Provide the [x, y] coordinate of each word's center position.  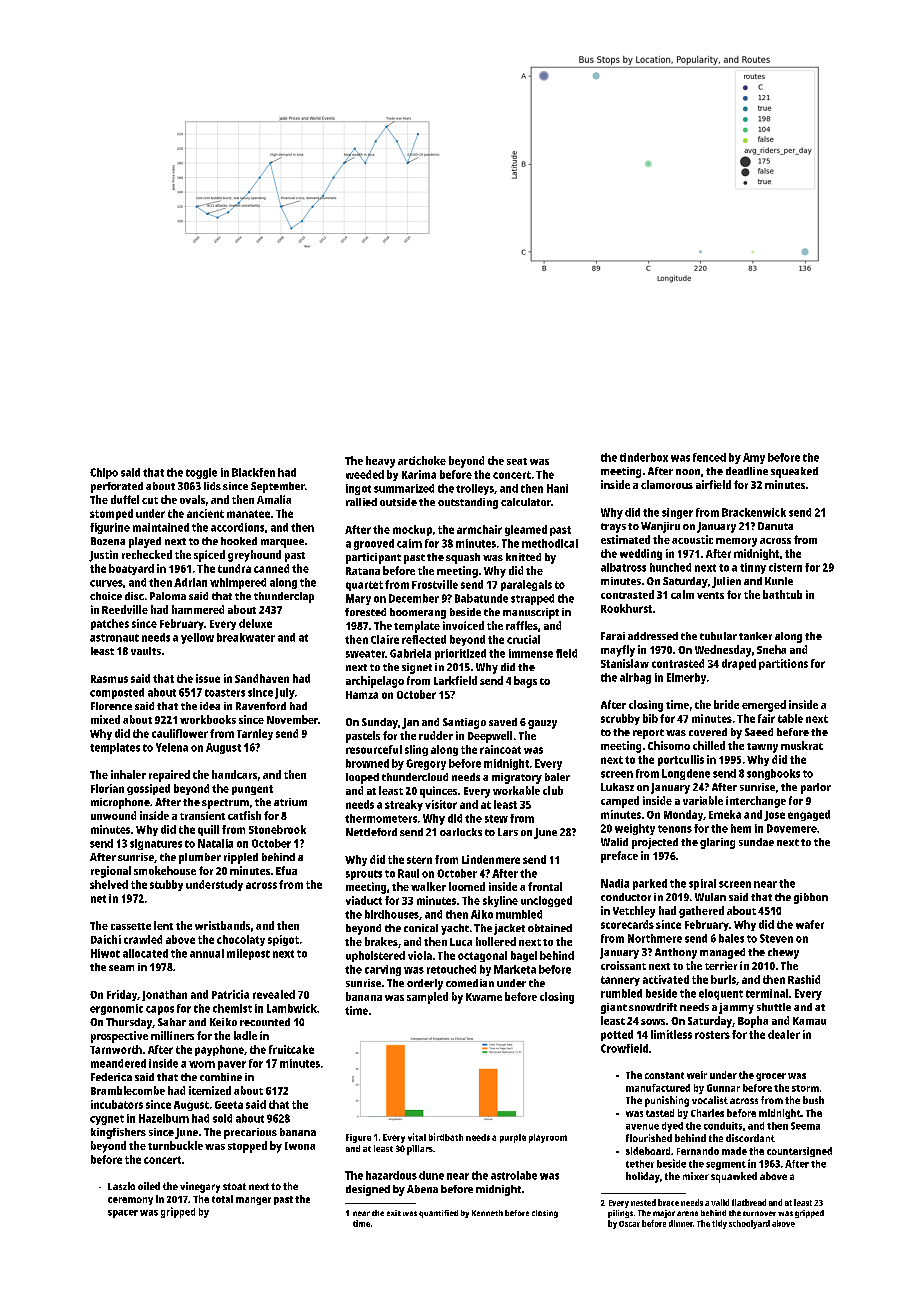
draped [739, 664]
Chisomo [669, 745]
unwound [113, 815]
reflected [424, 639]
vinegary [200, 1187]
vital [417, 1137]
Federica [111, 1077]
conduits [723, 1126]
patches [110, 624]
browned [367, 763]
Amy [754, 458]
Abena [422, 1189]
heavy [380, 462]
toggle [201, 473]
